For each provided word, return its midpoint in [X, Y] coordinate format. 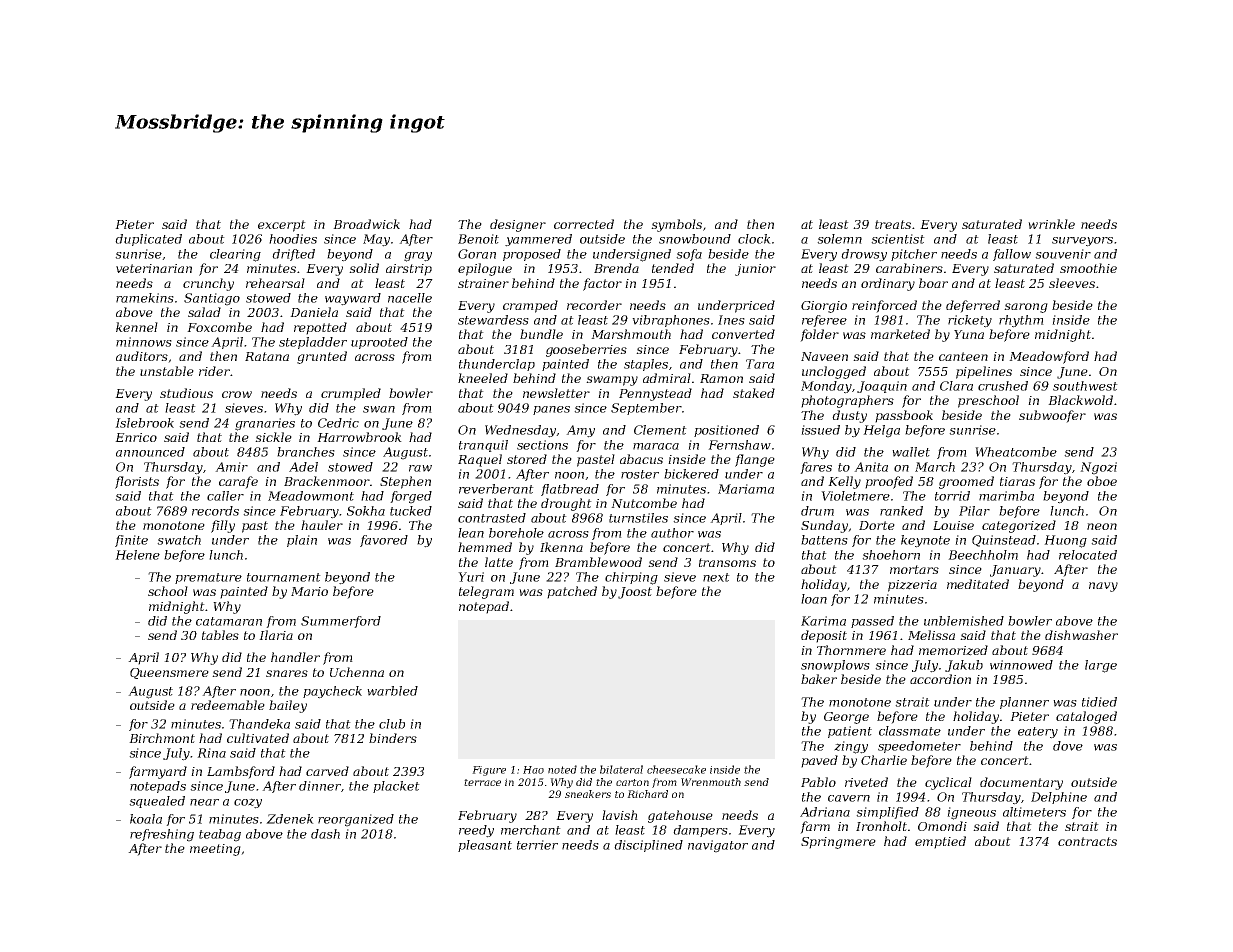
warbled [392, 691]
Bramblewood [598, 562]
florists [137, 482]
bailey [288, 706]
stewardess [493, 320]
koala [146, 819]
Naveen [824, 356]
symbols [676, 225]
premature [208, 578]
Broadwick [366, 224]
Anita [871, 467]
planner [1024, 703]
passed [872, 622]
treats [893, 224]
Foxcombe [219, 327]
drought [566, 504]
